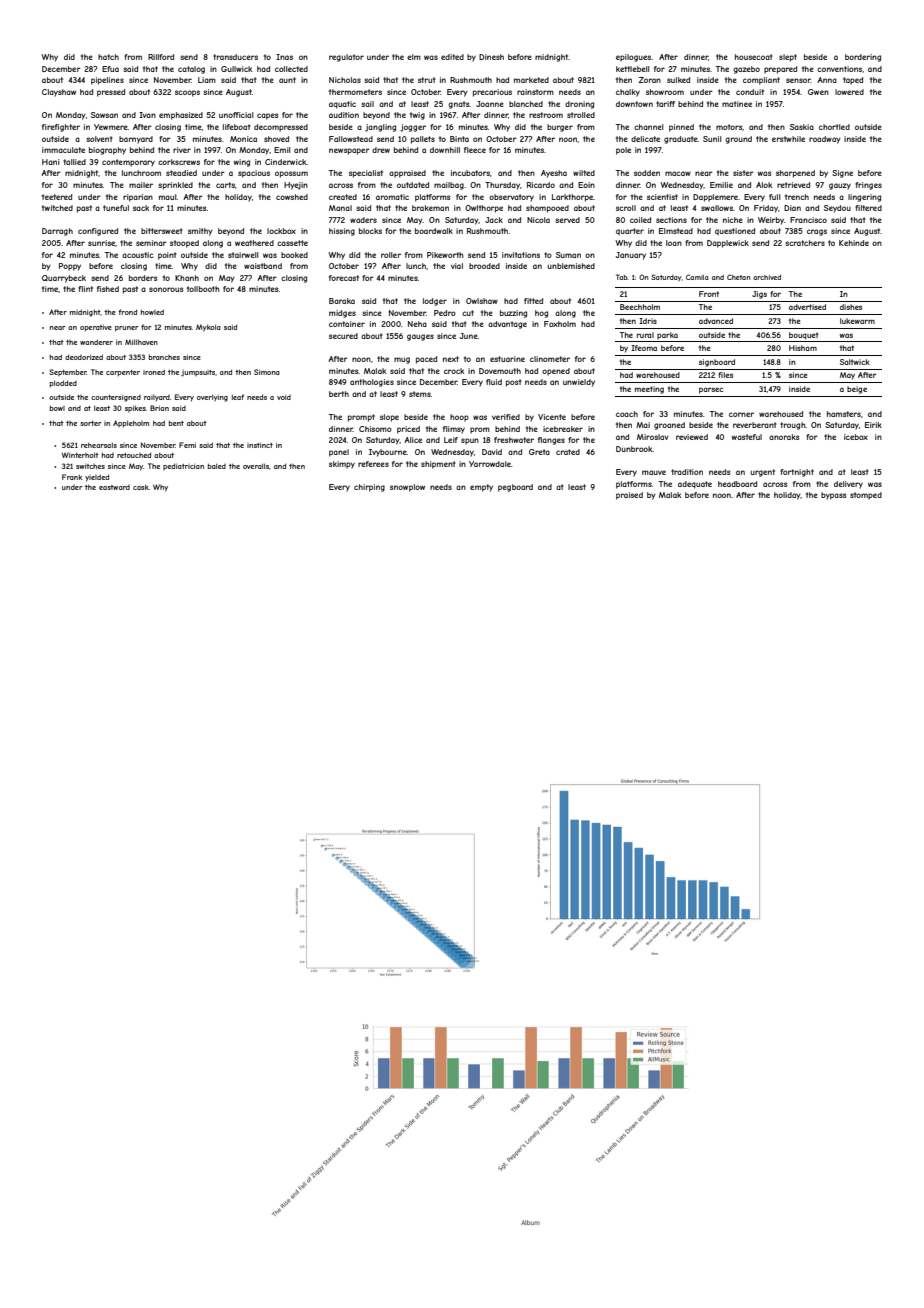 This page has height=1308, width=924. I want to click on contemporary, so click(128, 163).
